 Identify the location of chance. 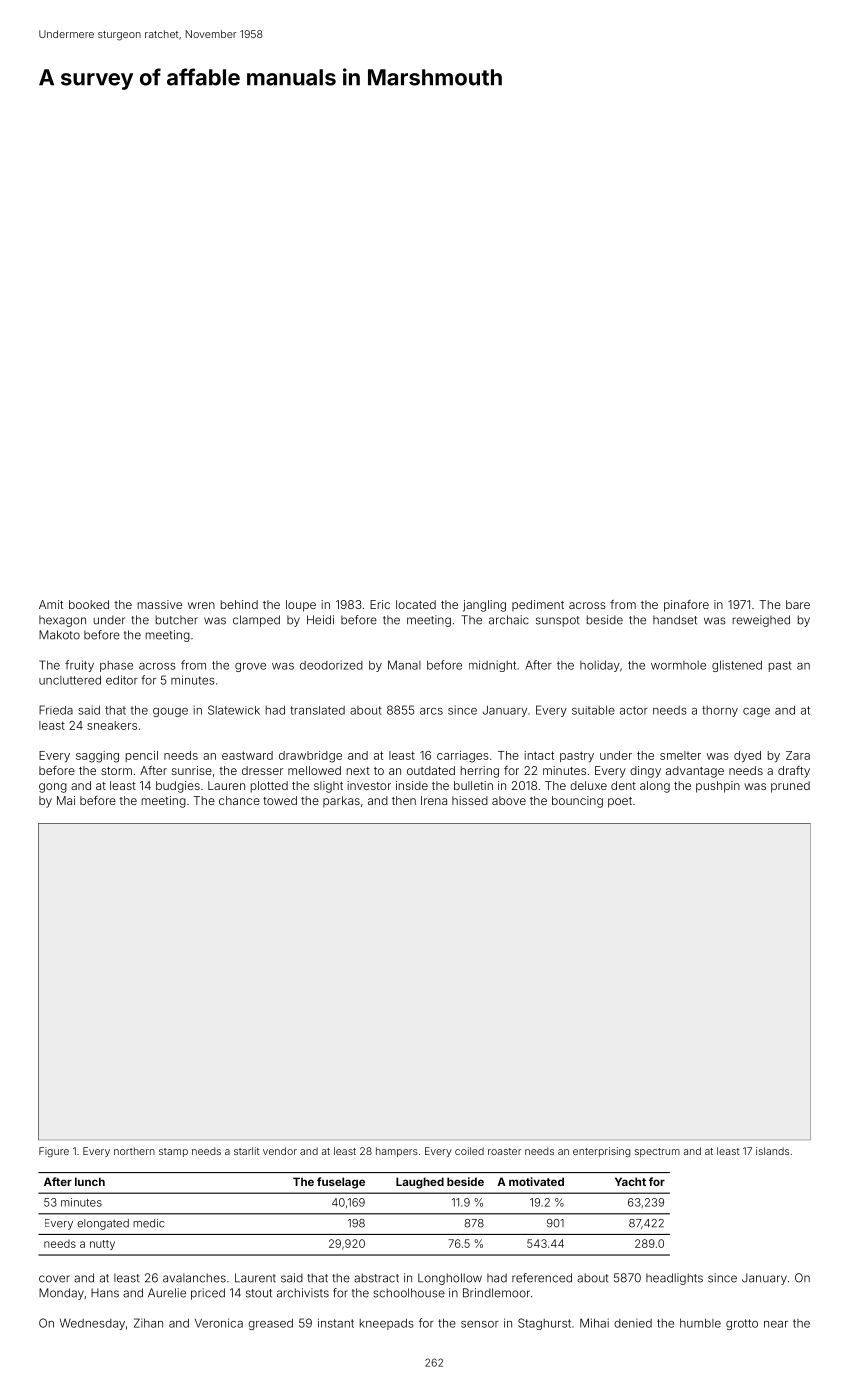
(239, 800).
